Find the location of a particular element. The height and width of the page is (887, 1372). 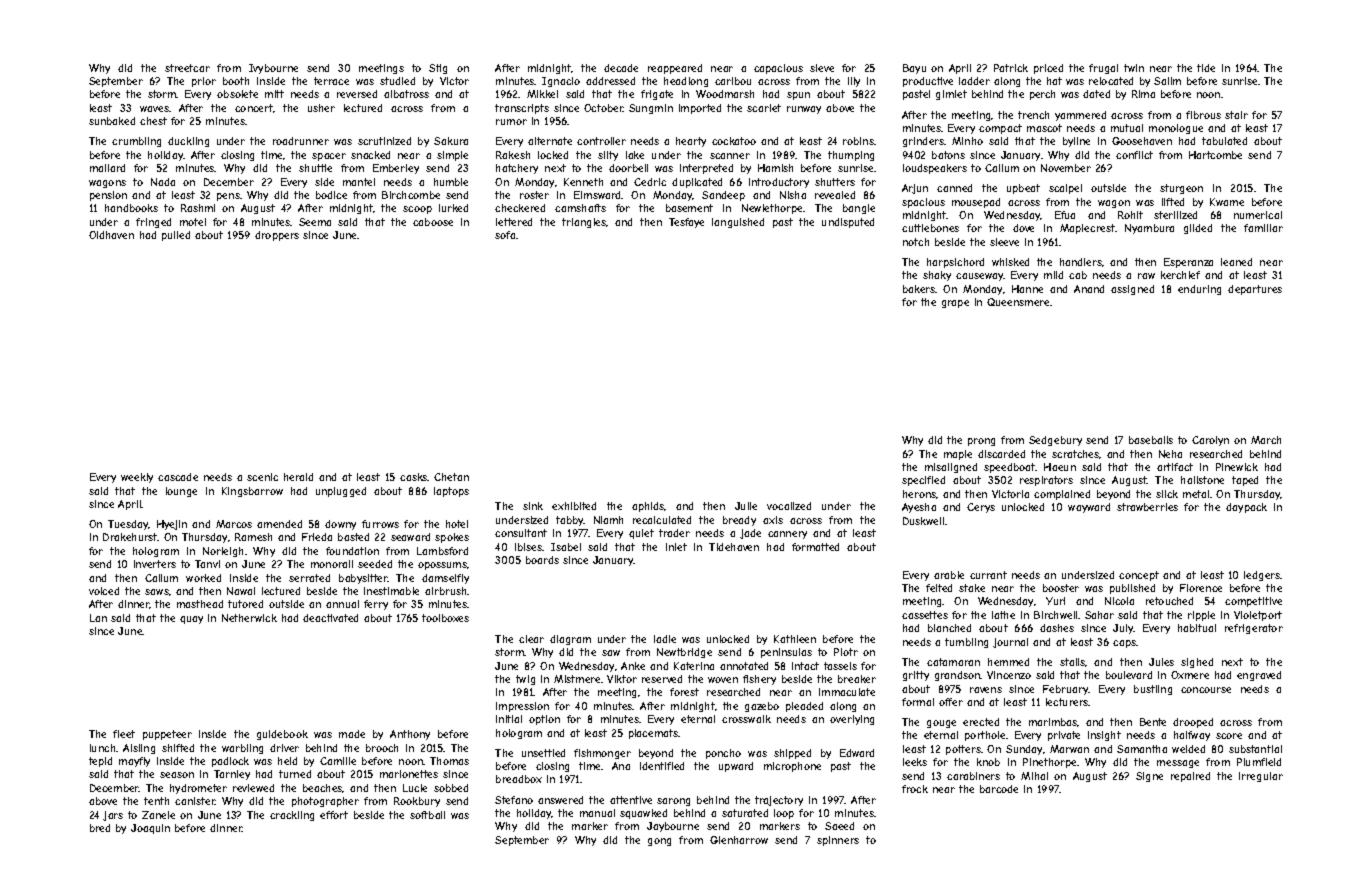

October is located at coordinates (603, 108).
